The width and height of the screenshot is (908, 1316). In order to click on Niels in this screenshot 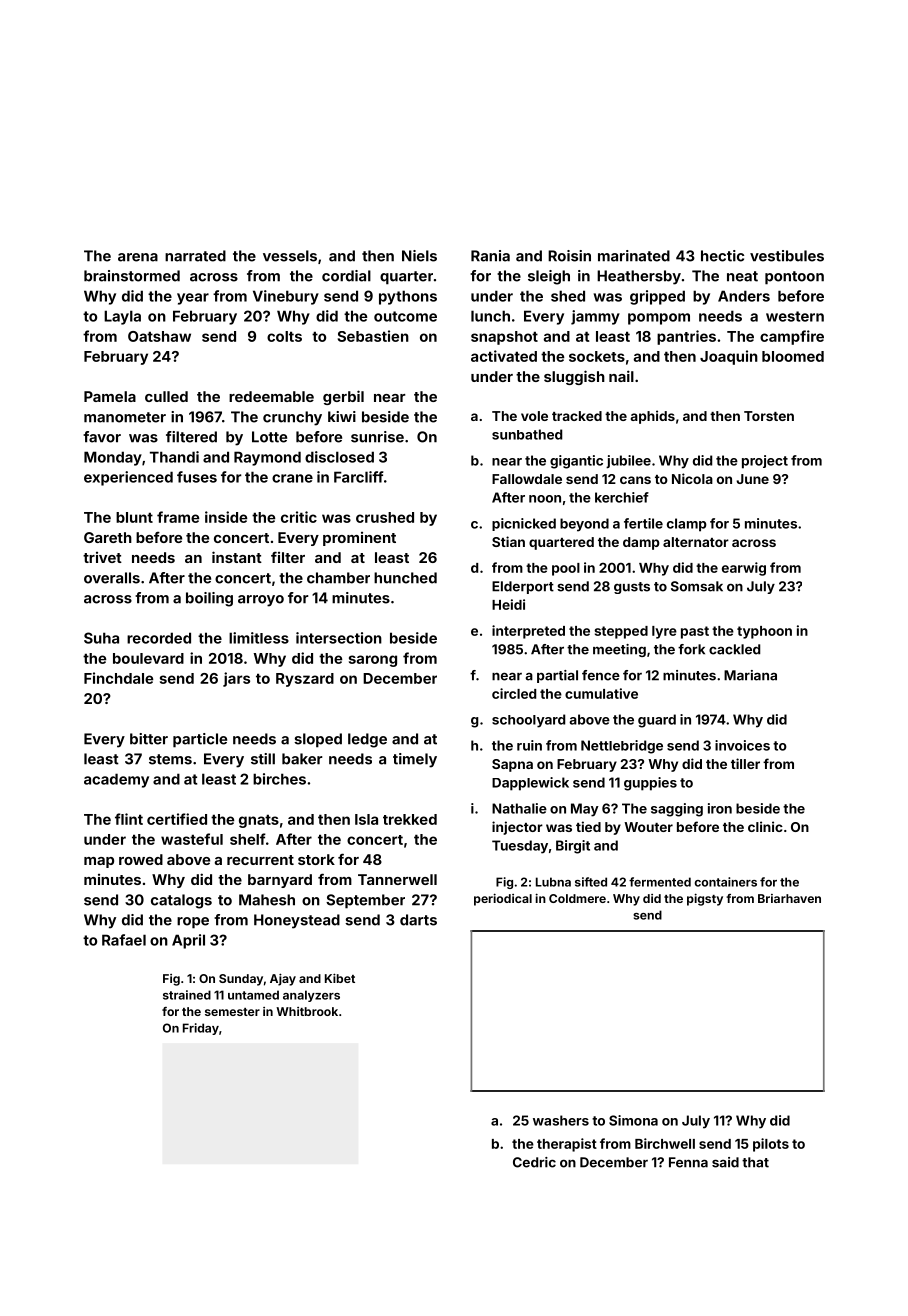, I will do `click(419, 256)`.
